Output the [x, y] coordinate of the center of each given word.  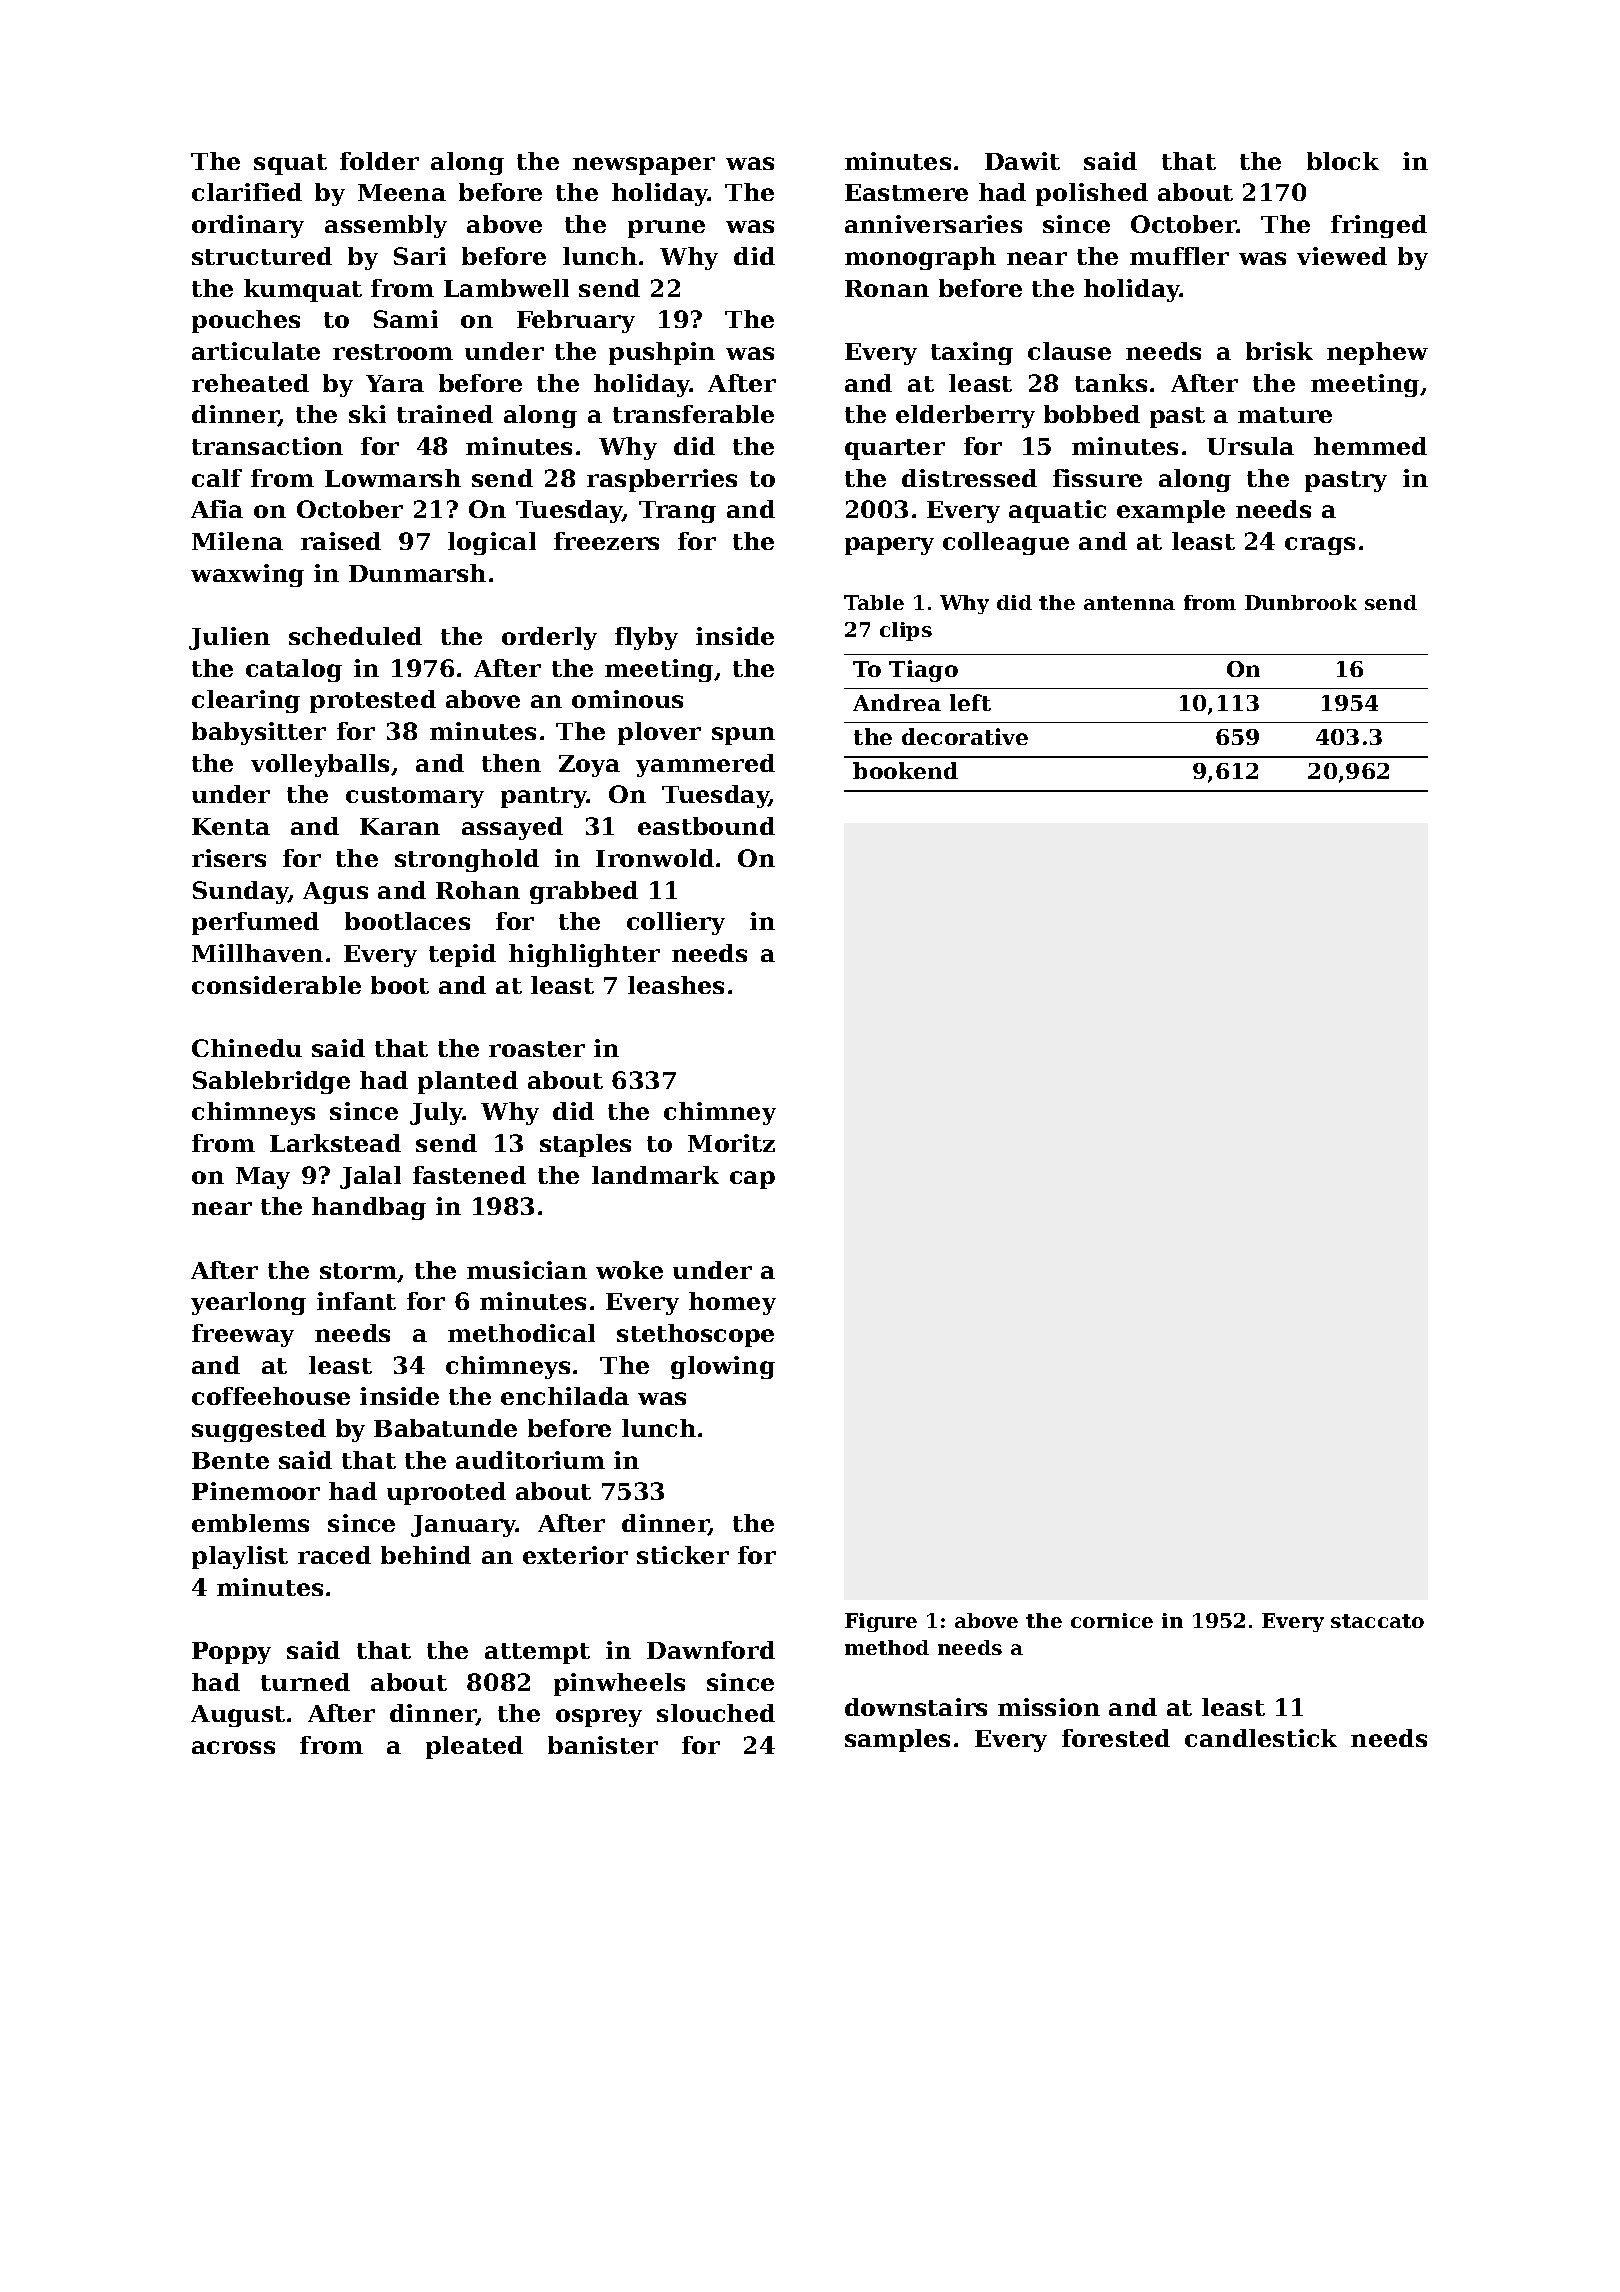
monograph [920, 258]
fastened [469, 1175]
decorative [965, 736]
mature [1285, 415]
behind [426, 1555]
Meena [402, 192]
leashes [676, 985]
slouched [716, 1713]
